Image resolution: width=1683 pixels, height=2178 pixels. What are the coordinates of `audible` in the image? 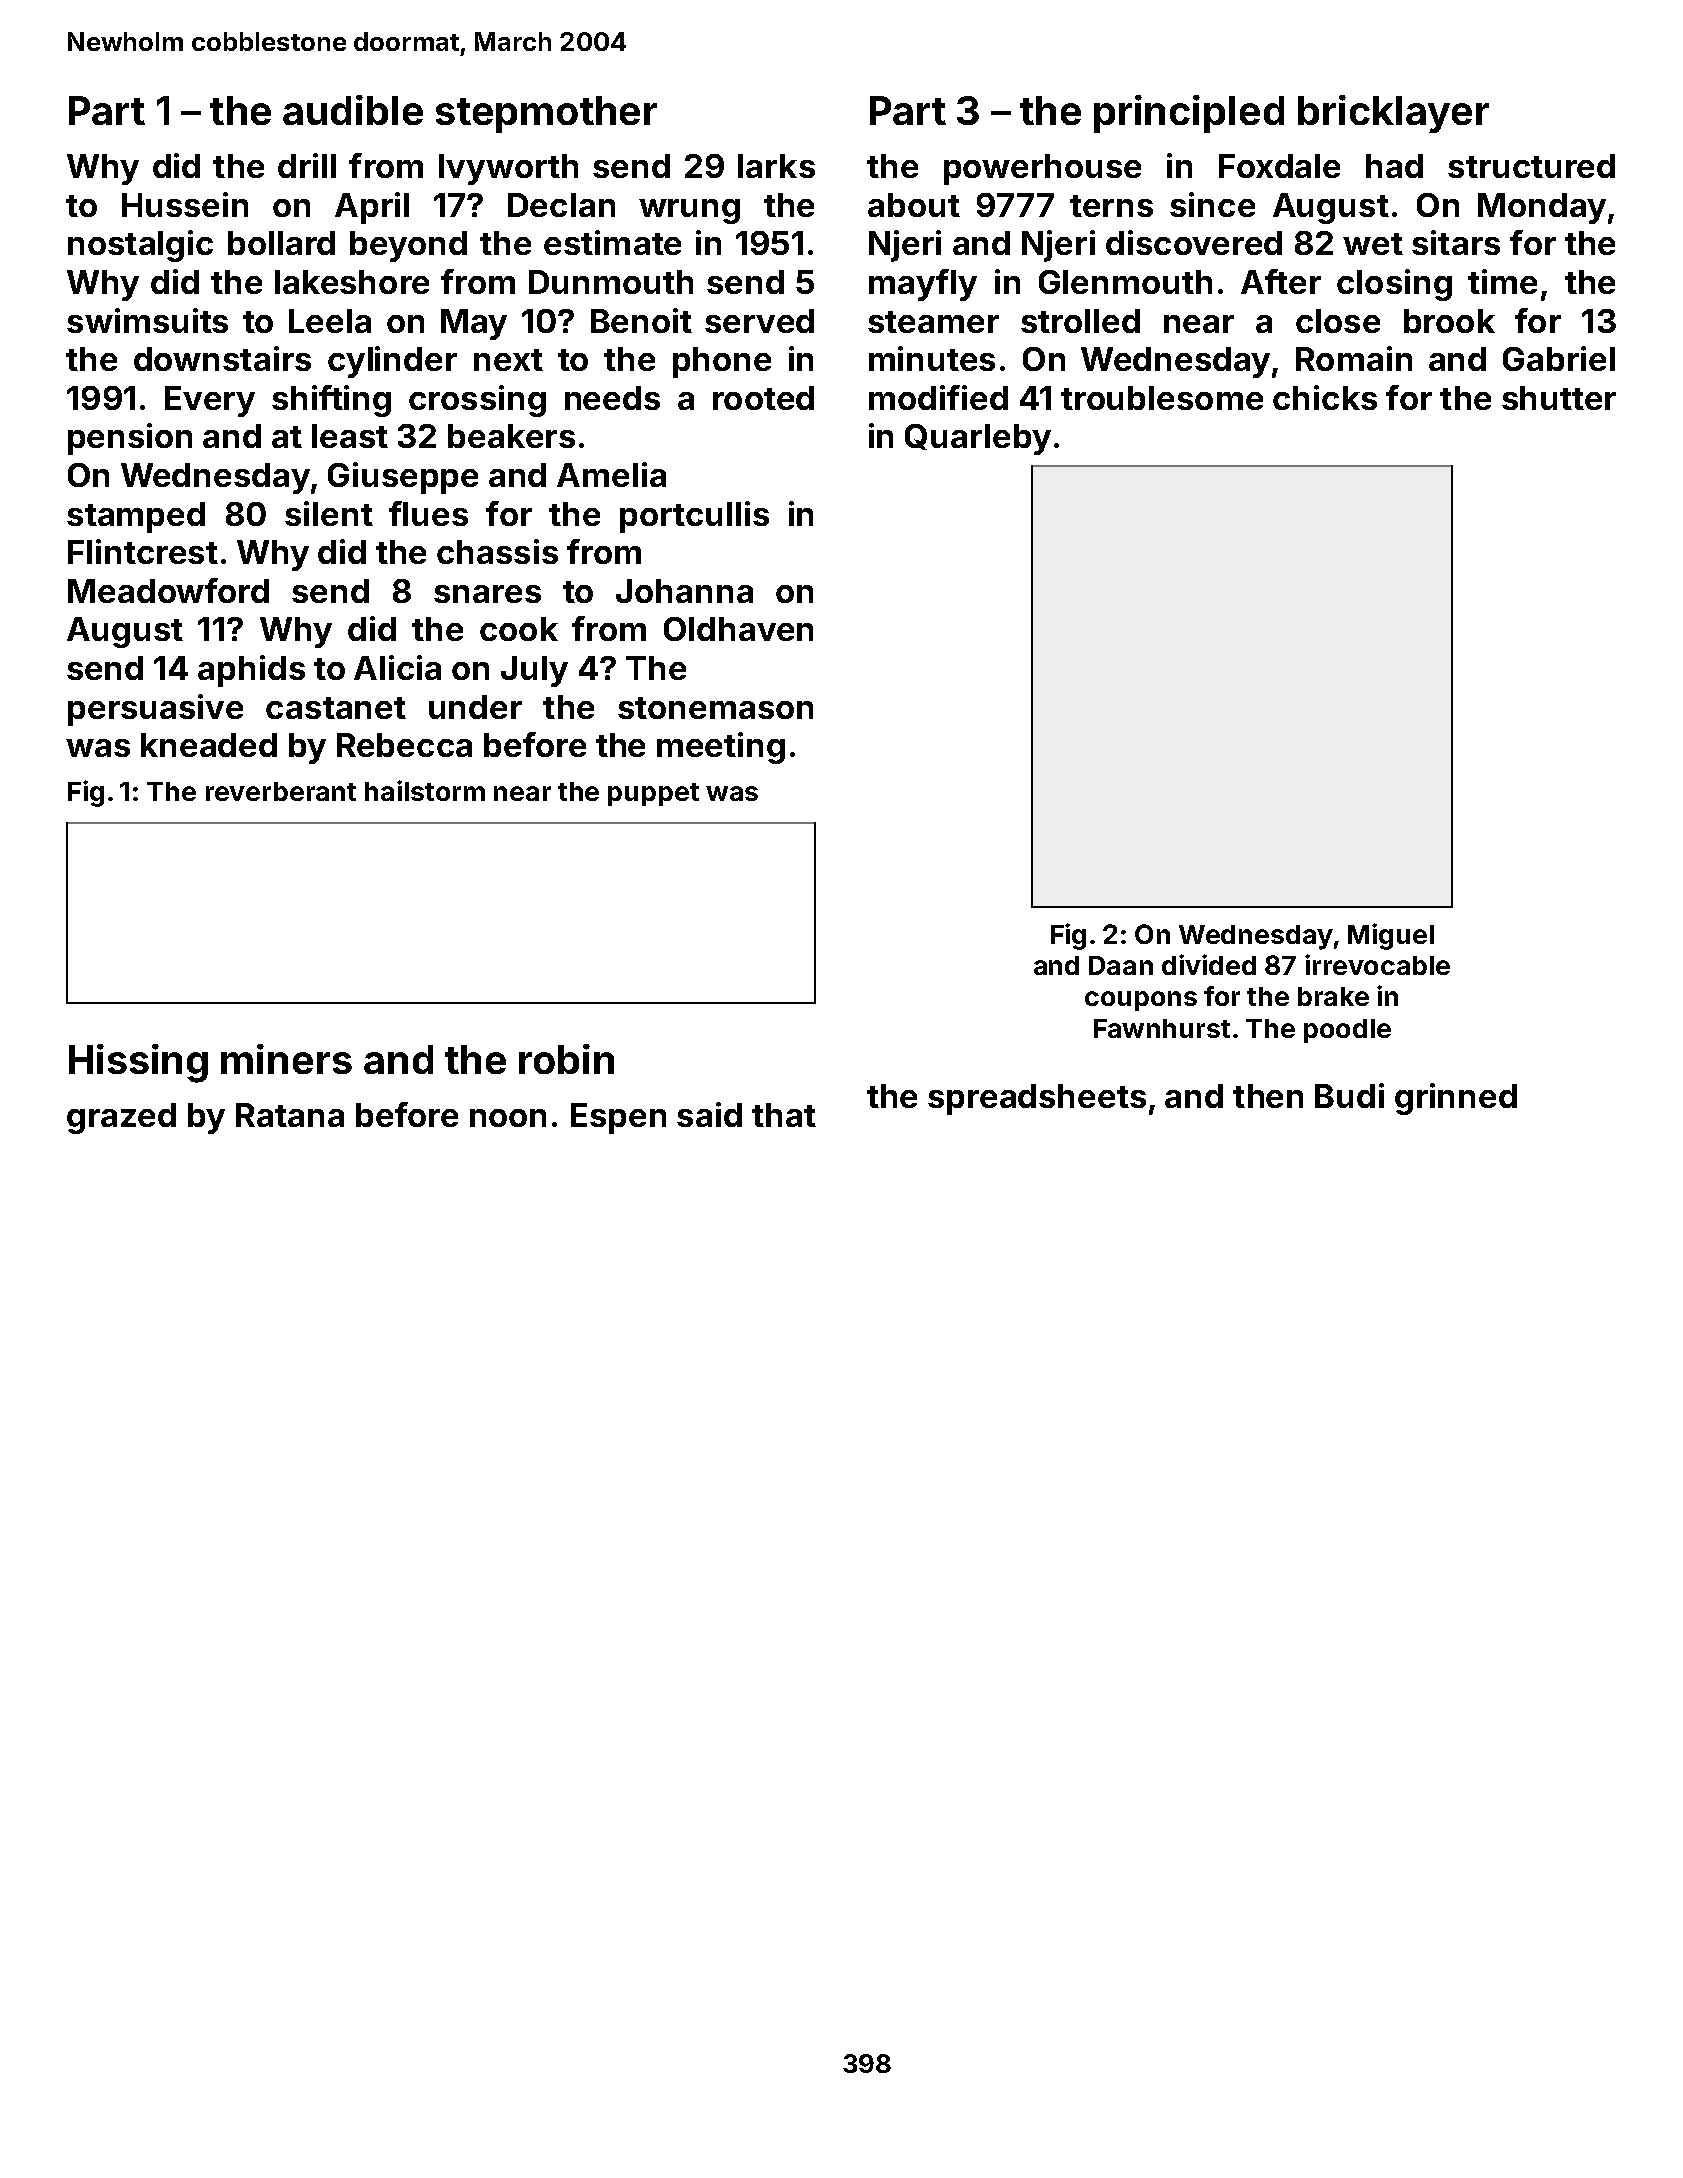 It's located at (353, 110).
